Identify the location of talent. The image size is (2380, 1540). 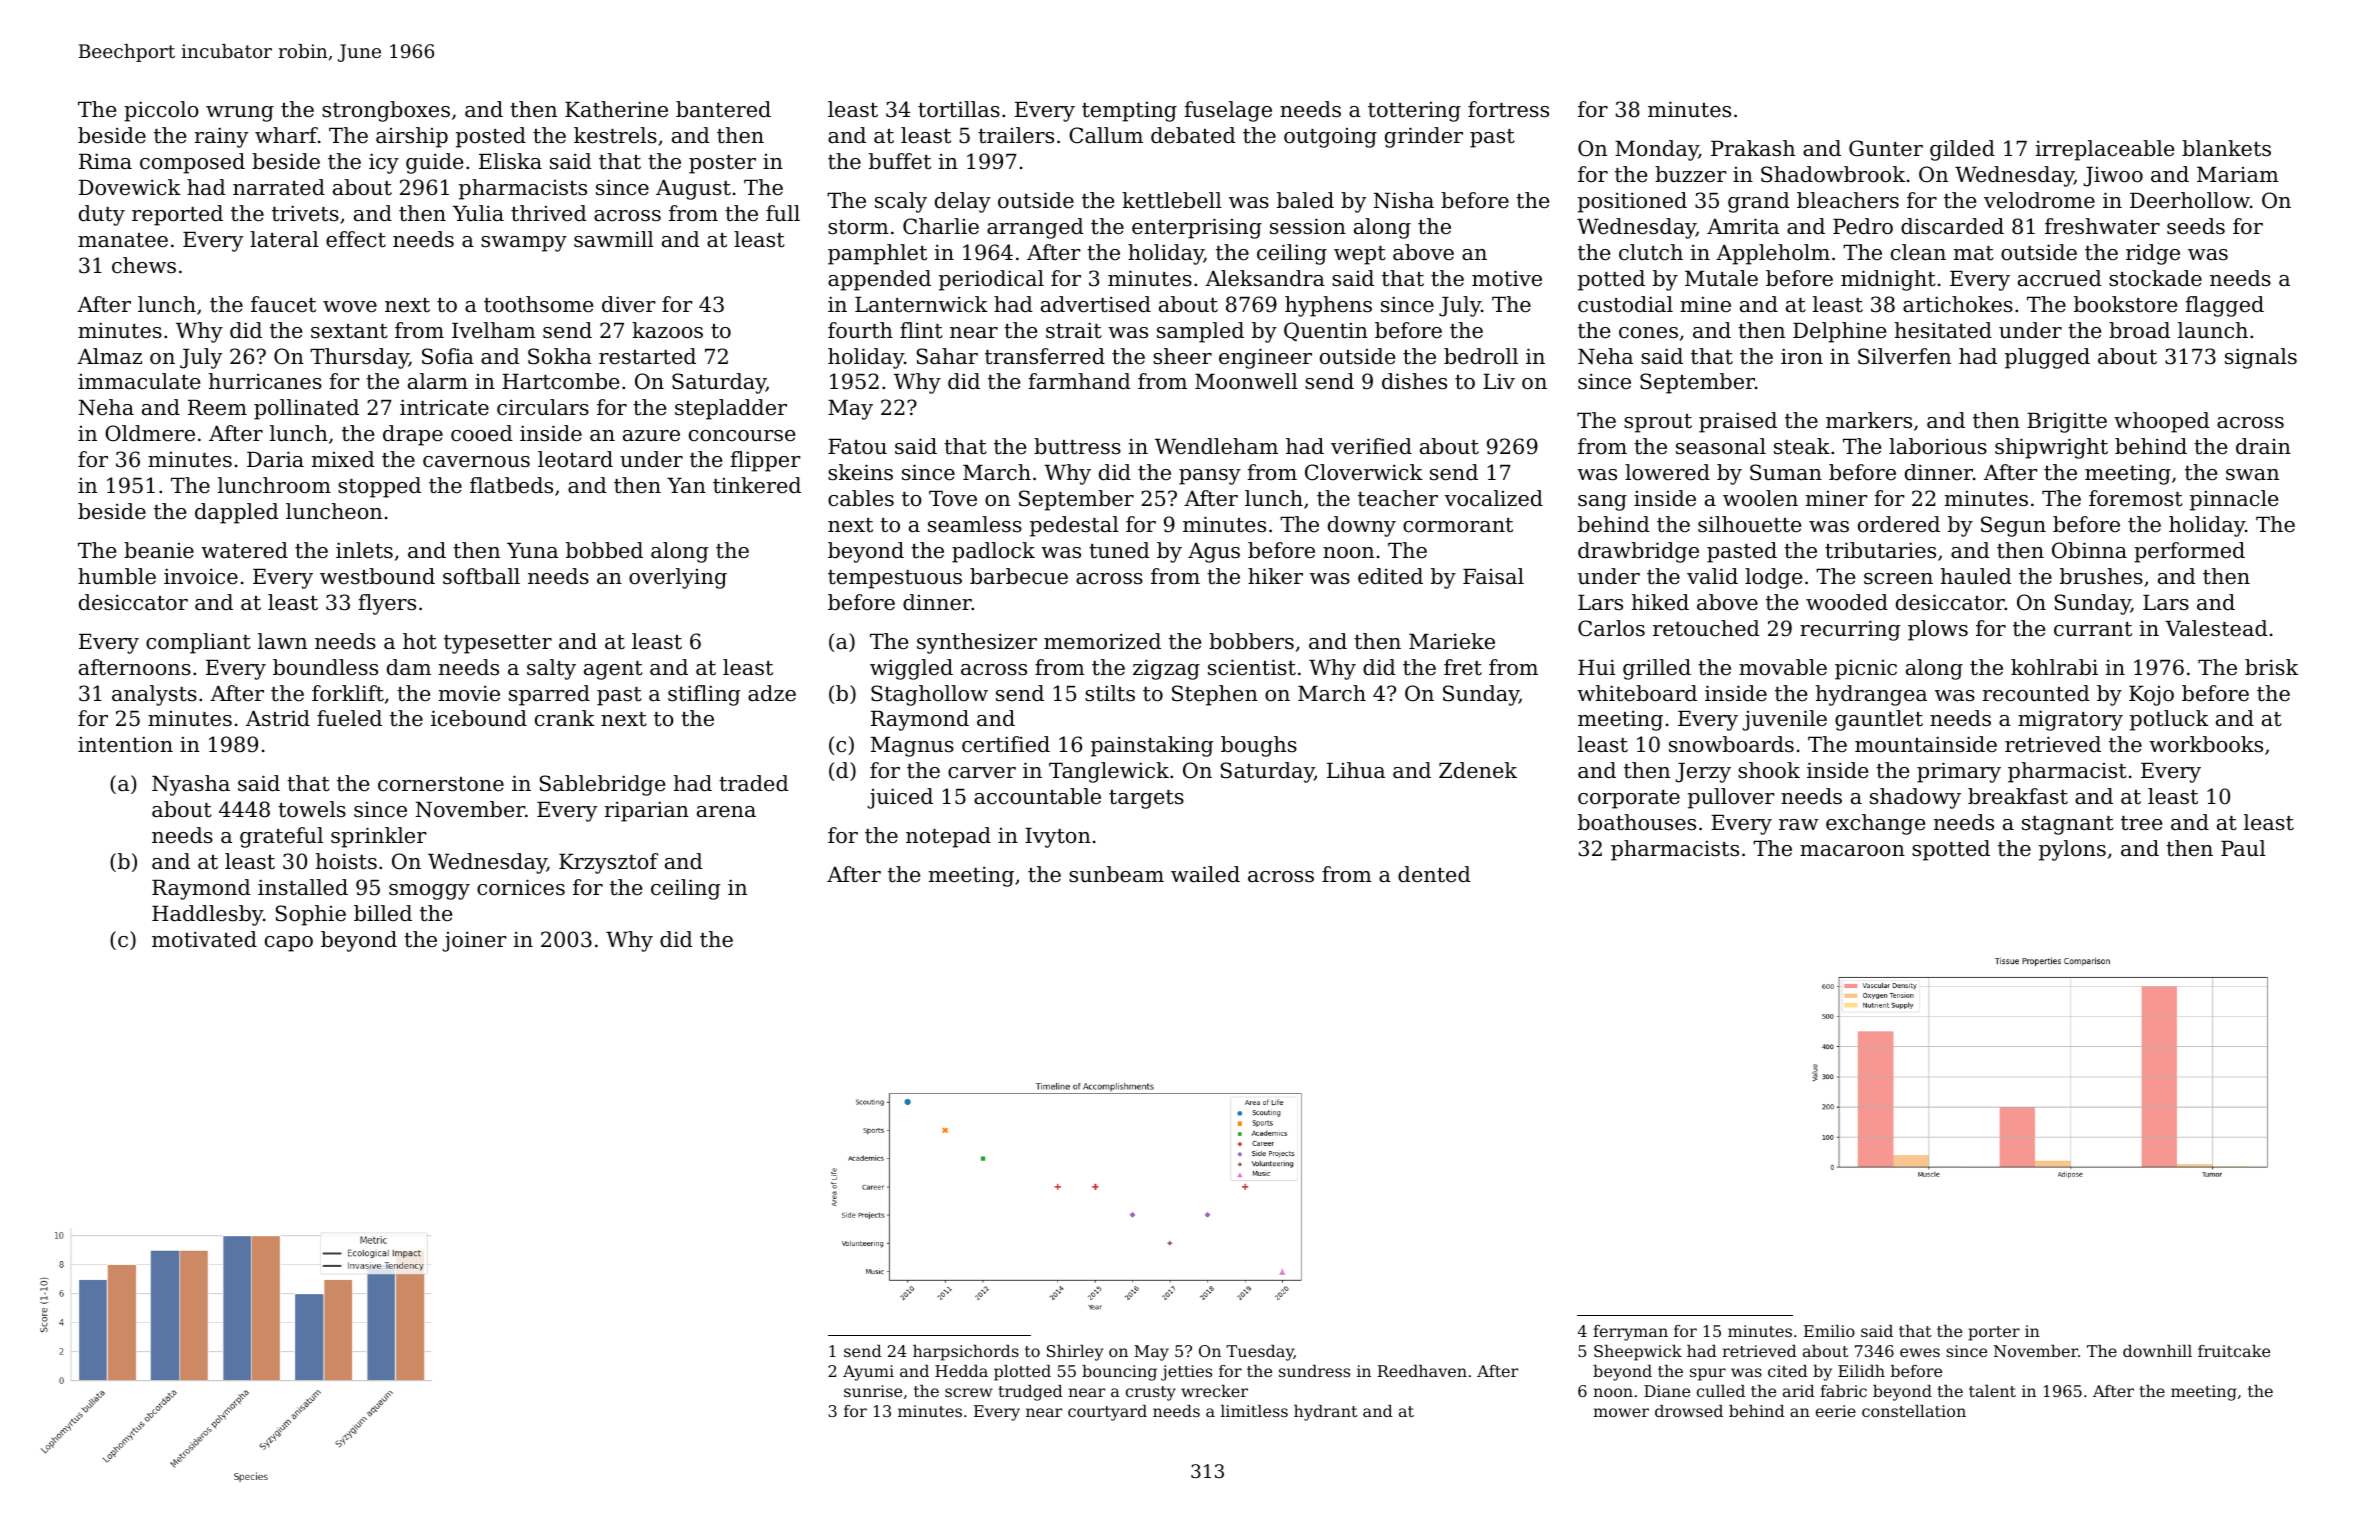
(1992, 1391).
